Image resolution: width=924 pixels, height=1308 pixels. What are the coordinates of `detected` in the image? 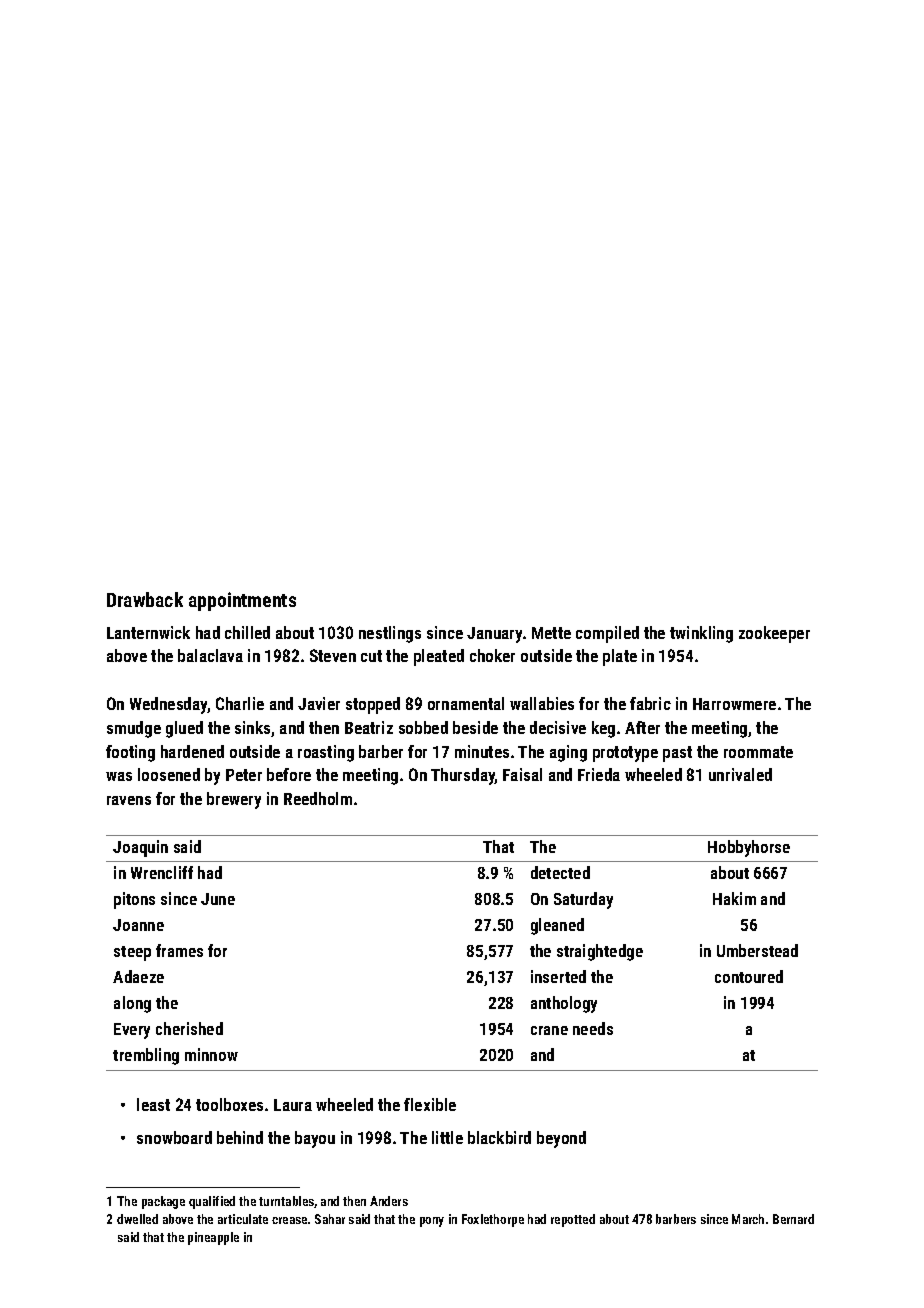 It's located at (560, 872).
